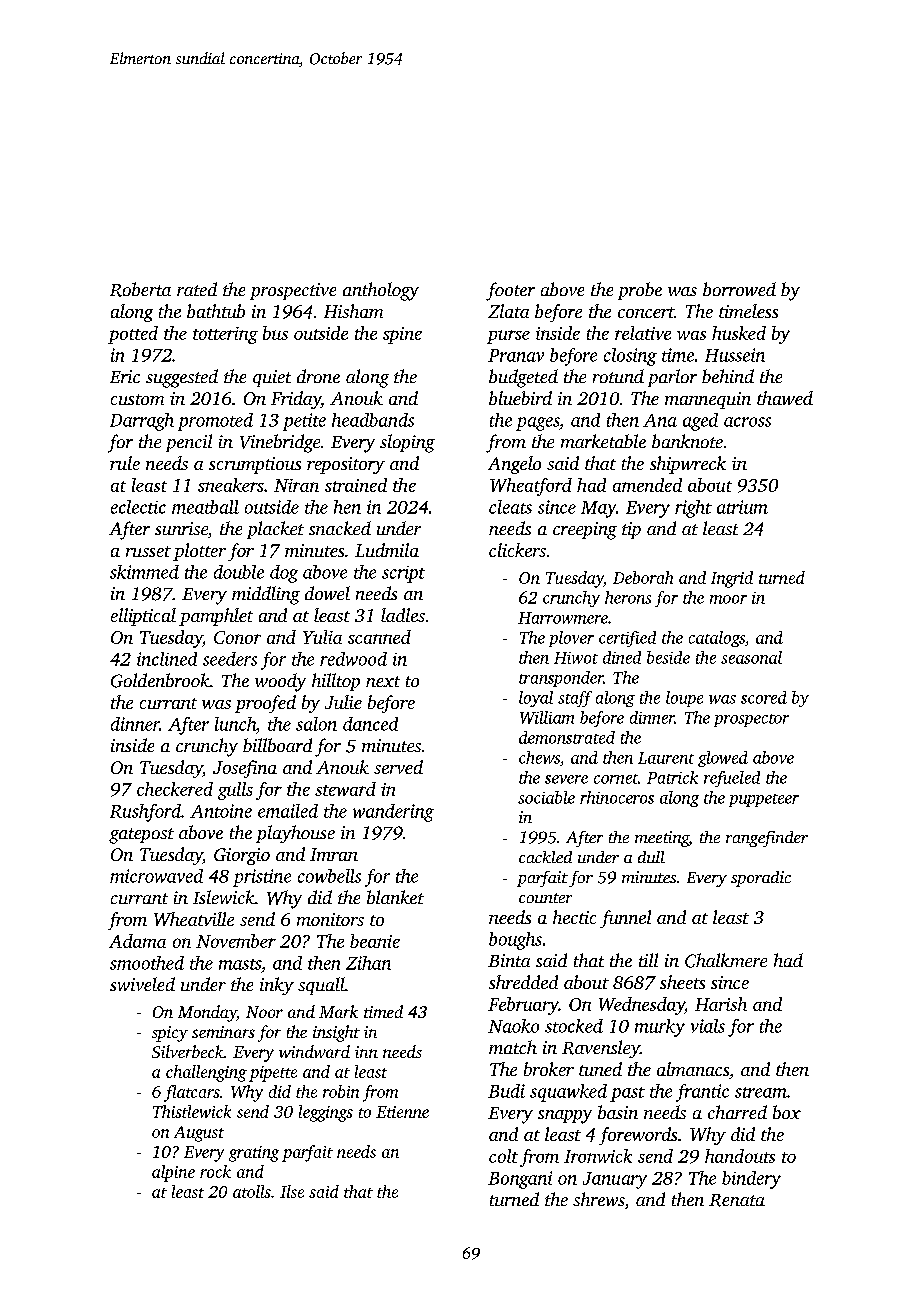  Describe the element at coordinates (293, 291) in the page. I see `prospective` at that location.
